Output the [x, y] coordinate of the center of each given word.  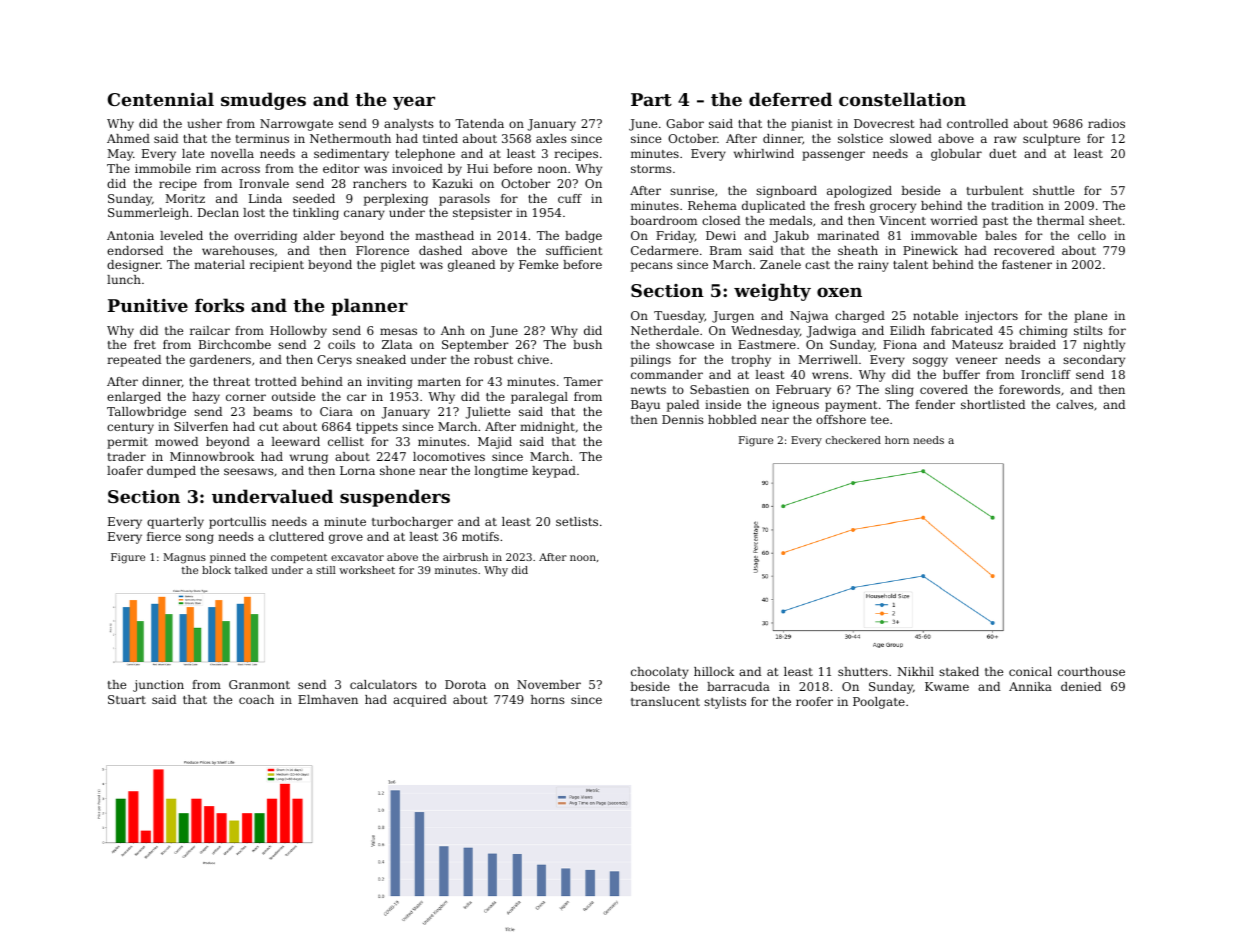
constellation [902, 99]
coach [256, 699]
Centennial [161, 99]
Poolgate [879, 703]
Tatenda [479, 123]
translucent [665, 701]
